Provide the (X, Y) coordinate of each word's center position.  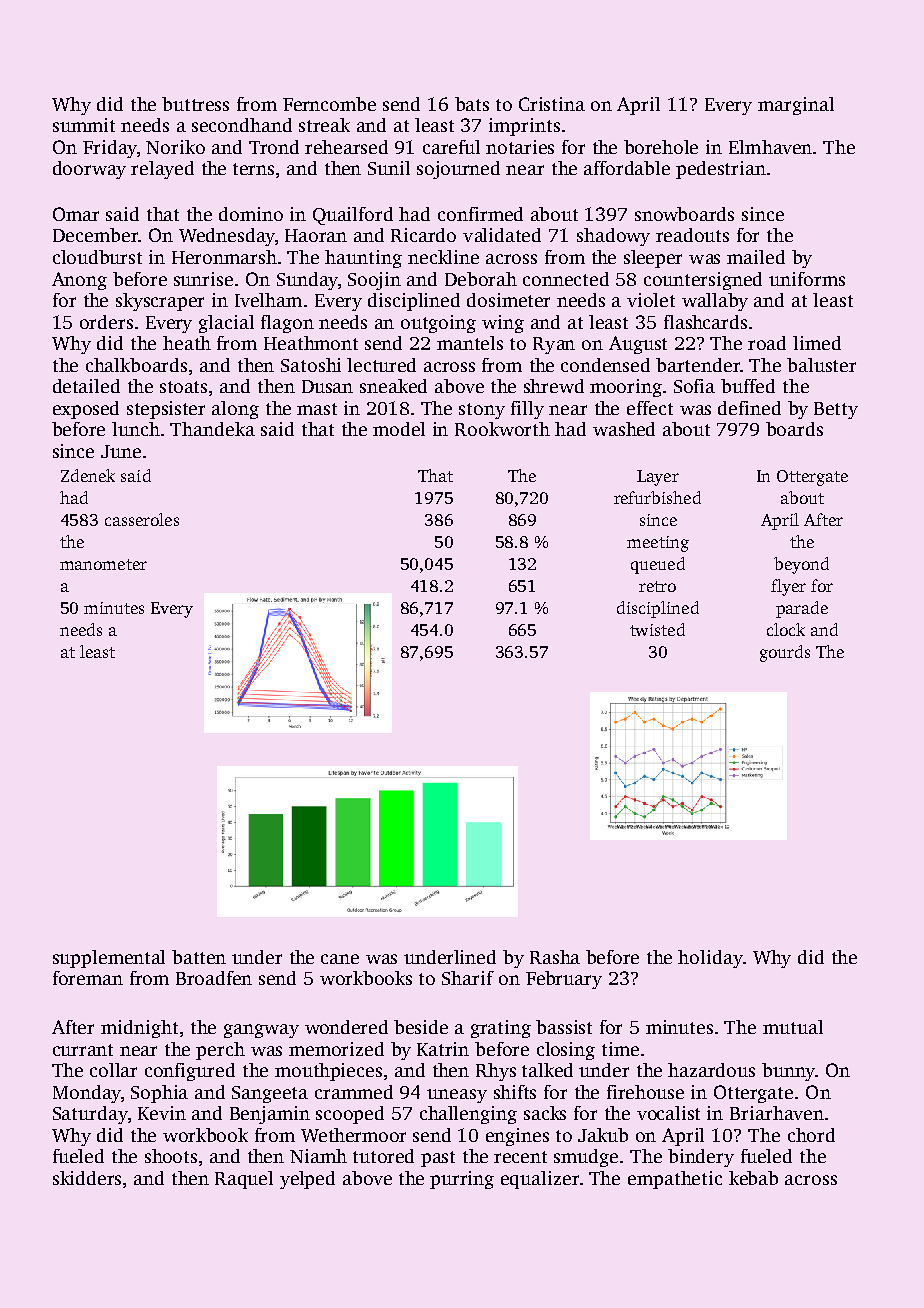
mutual (793, 1027)
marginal (796, 106)
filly (527, 410)
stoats (183, 387)
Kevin (162, 1113)
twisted (657, 629)
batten (199, 957)
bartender (698, 365)
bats (472, 104)
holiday (710, 959)
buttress (195, 104)
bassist (564, 1027)
